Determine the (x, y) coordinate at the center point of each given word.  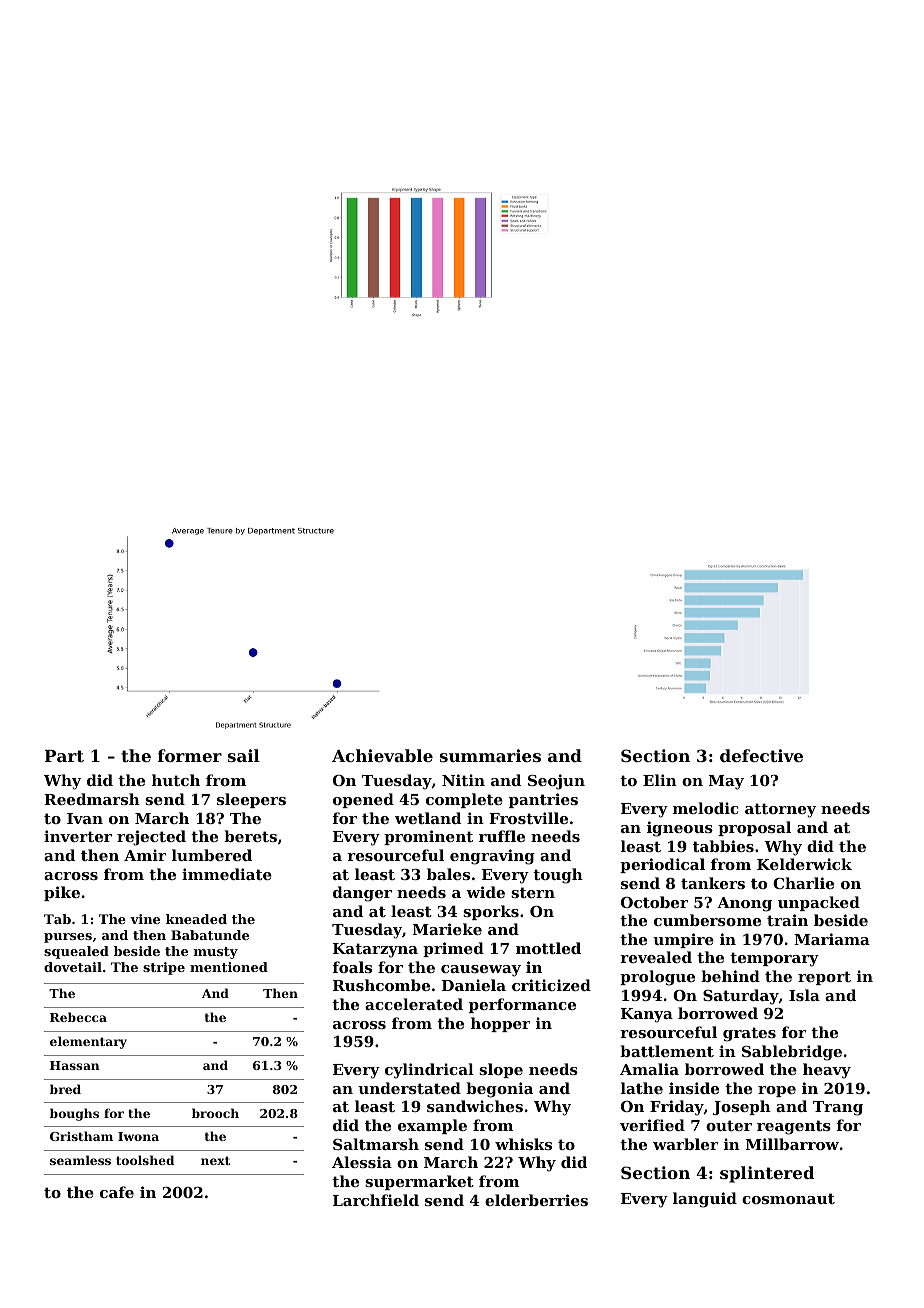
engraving (492, 857)
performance (522, 1005)
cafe (117, 1192)
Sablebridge (792, 1053)
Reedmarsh (92, 799)
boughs (74, 1114)
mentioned (229, 967)
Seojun (556, 782)
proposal (754, 828)
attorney (780, 810)
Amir (145, 855)
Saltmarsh (376, 1144)
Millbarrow (792, 1144)
